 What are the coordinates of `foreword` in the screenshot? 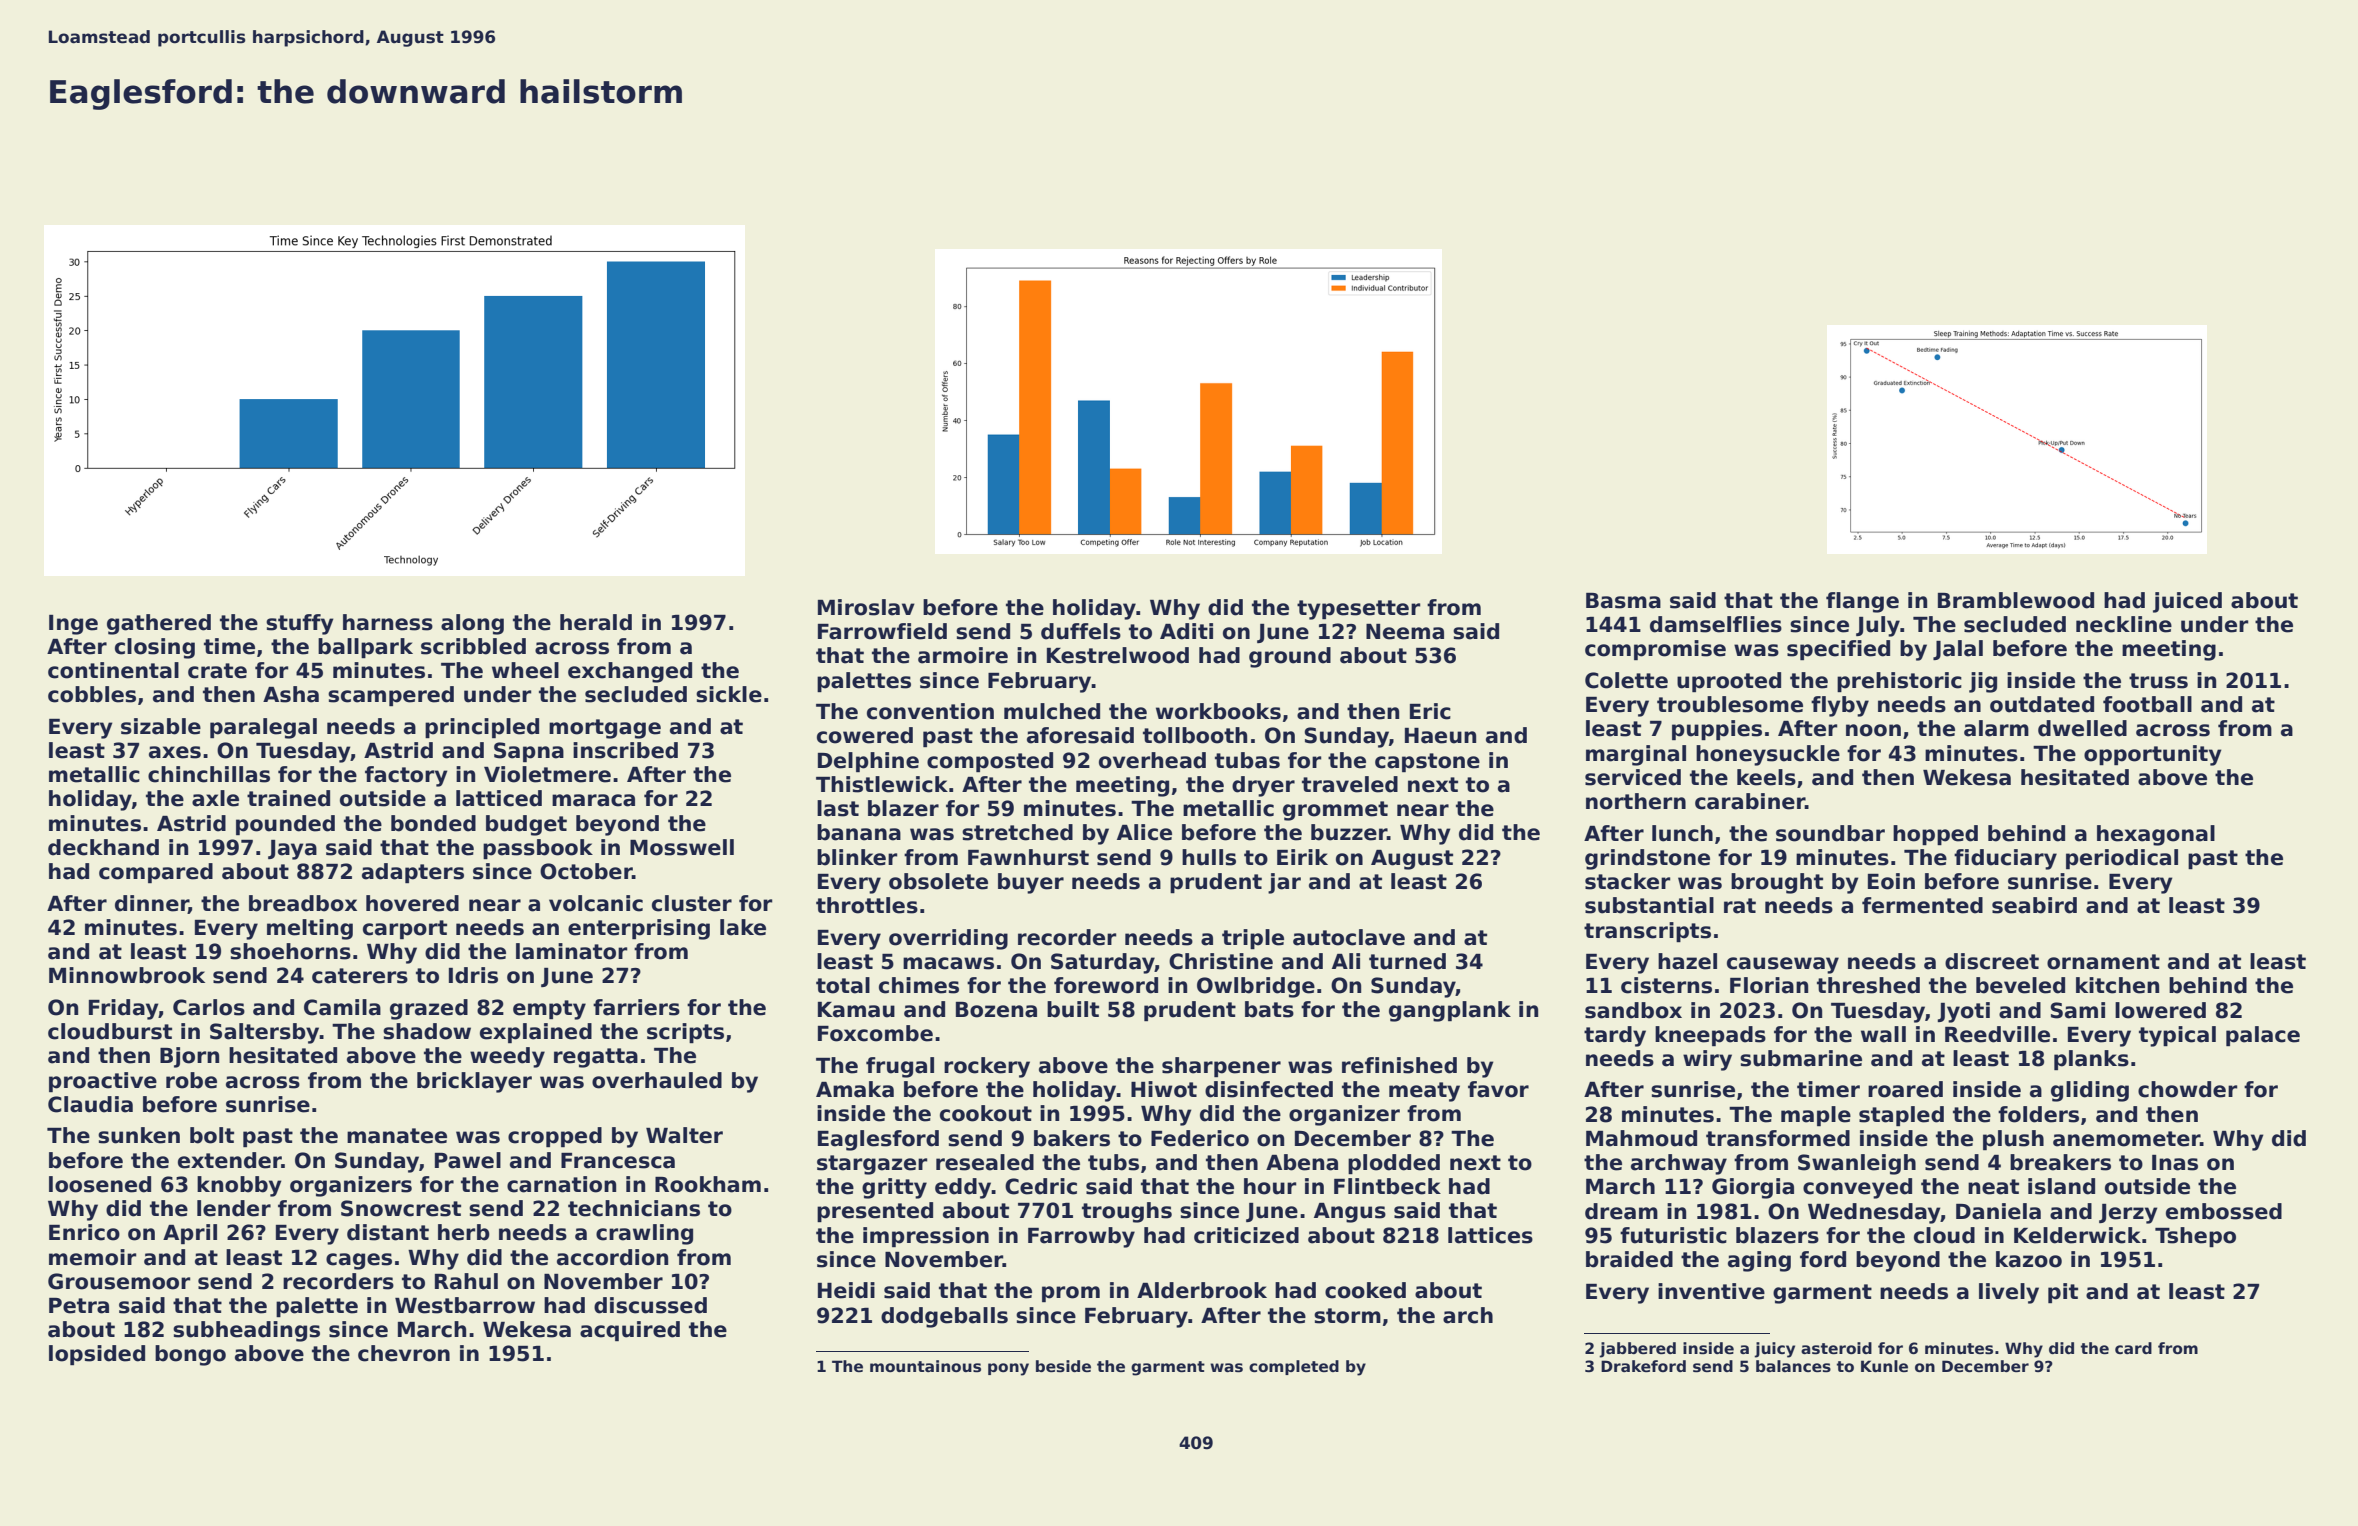 It's located at (1106, 985).
